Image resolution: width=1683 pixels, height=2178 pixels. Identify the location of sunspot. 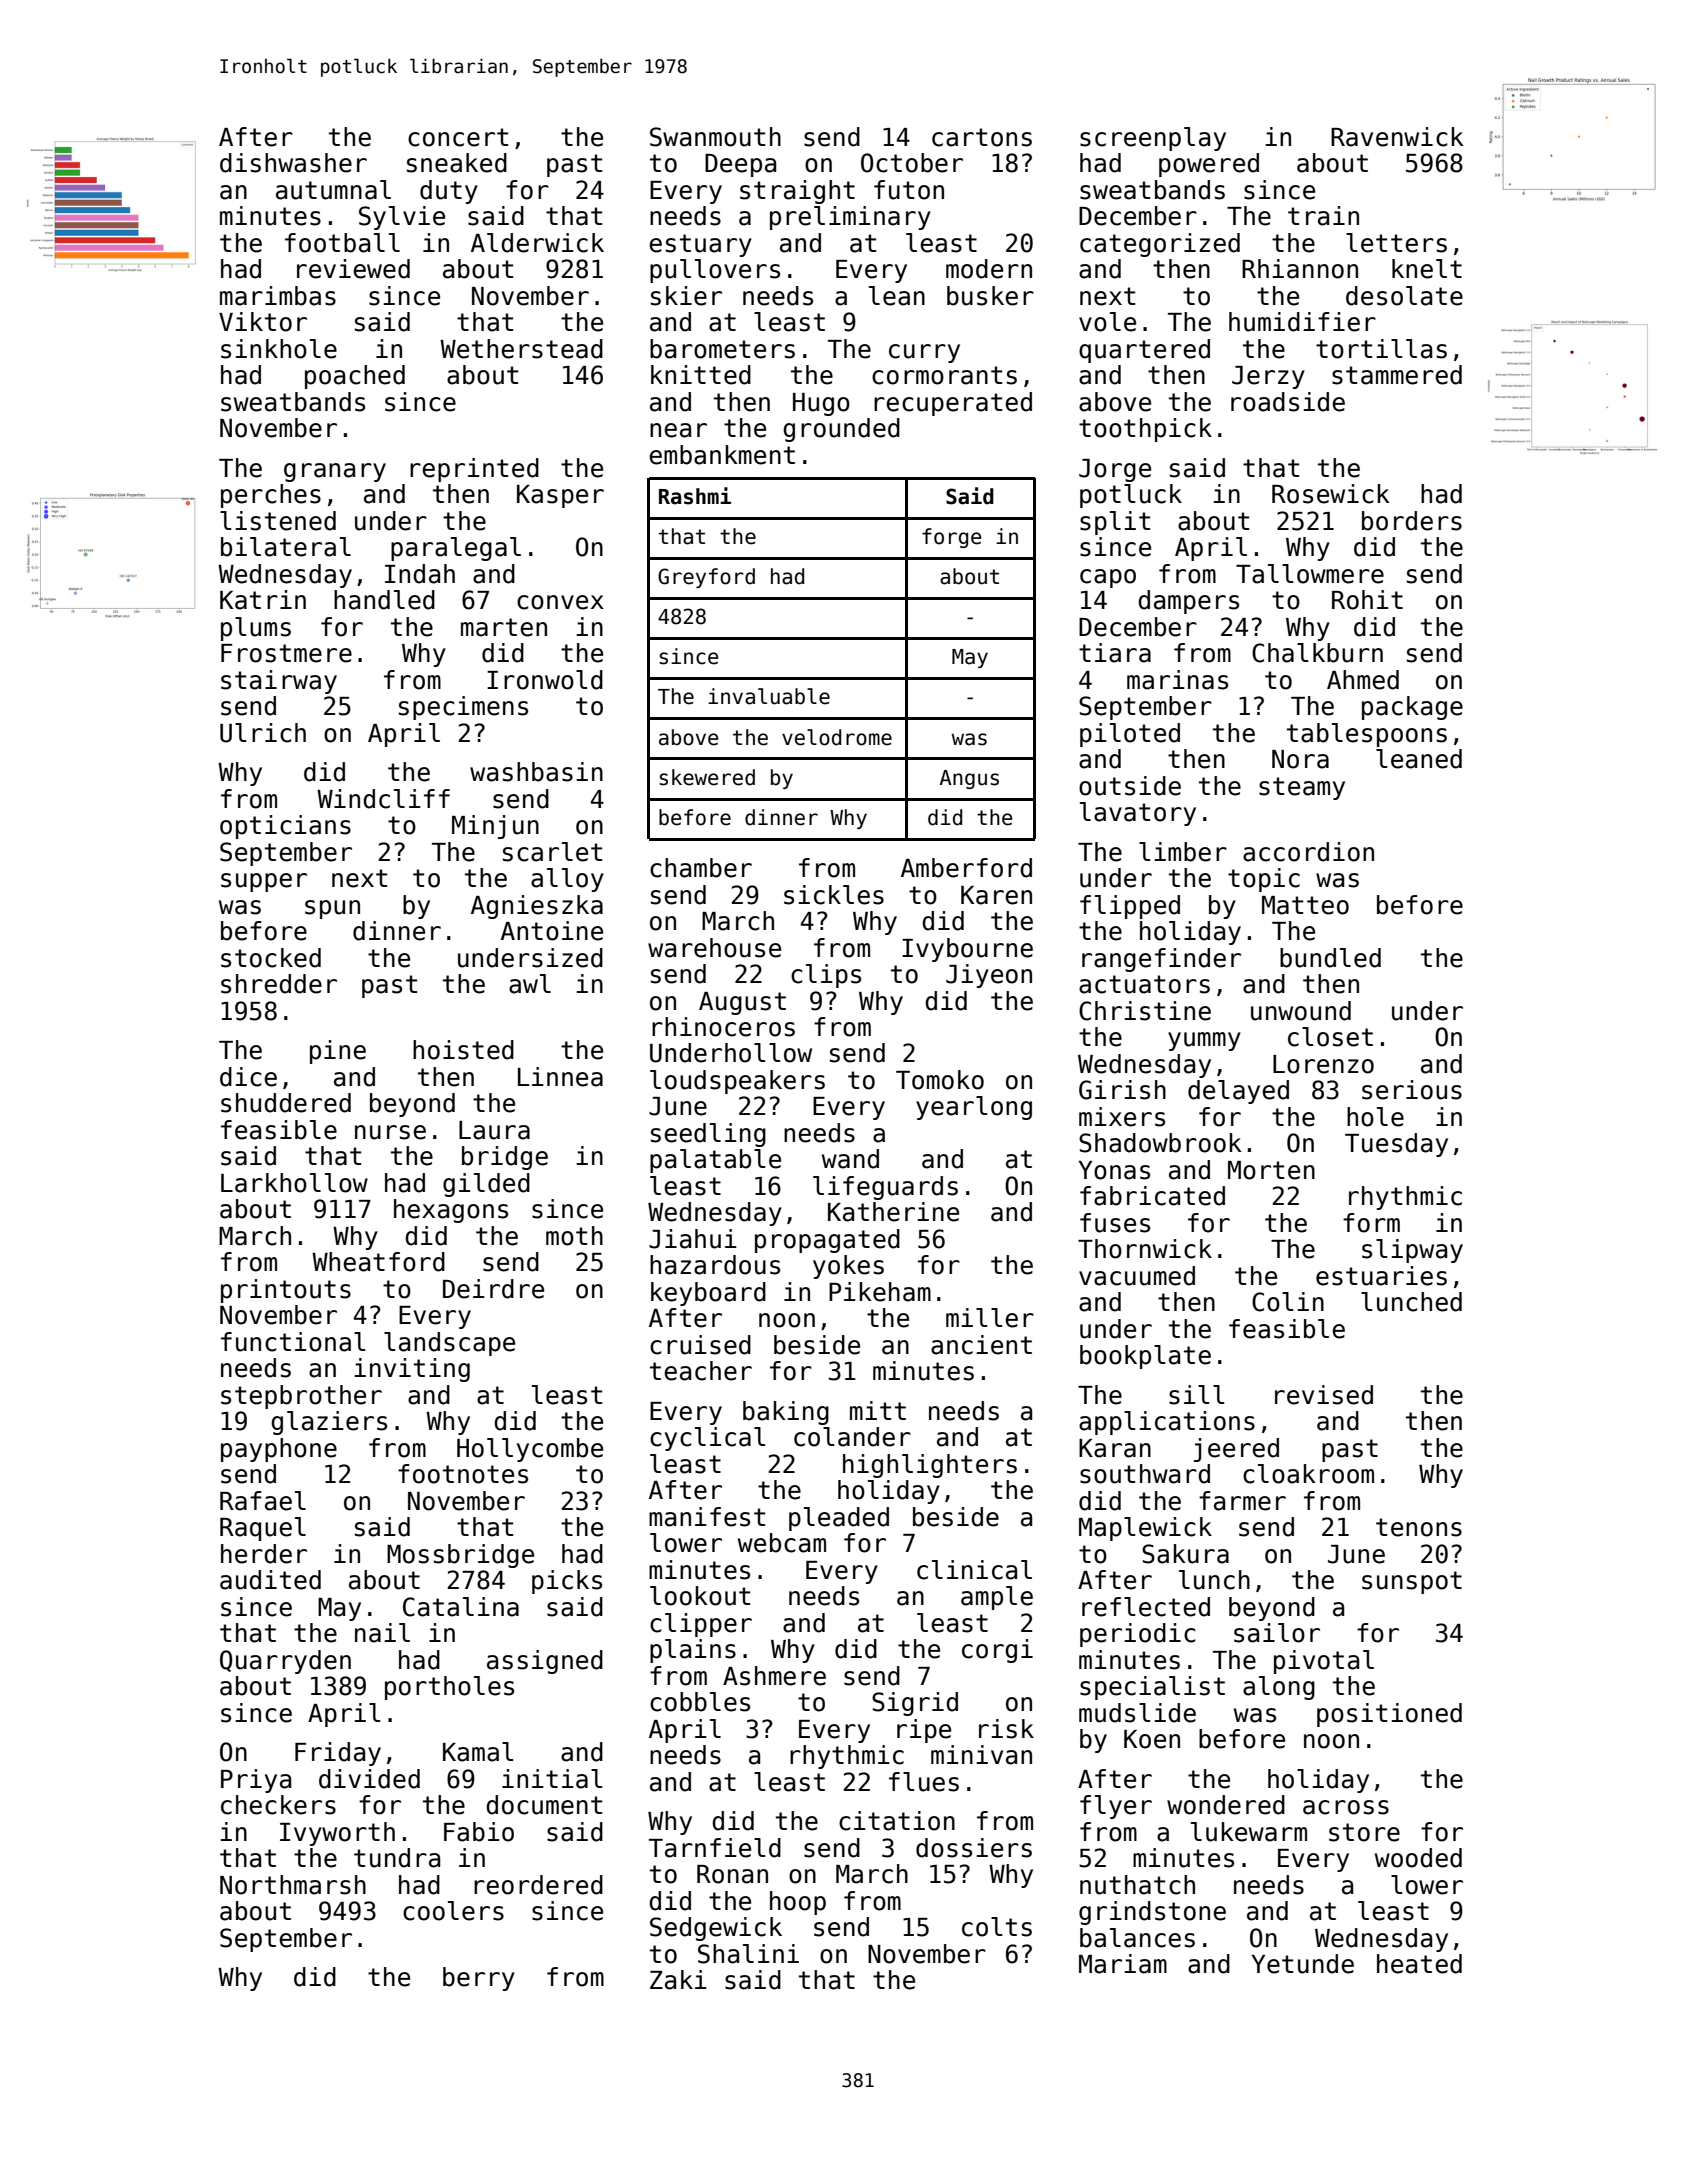
(1412, 1582).
